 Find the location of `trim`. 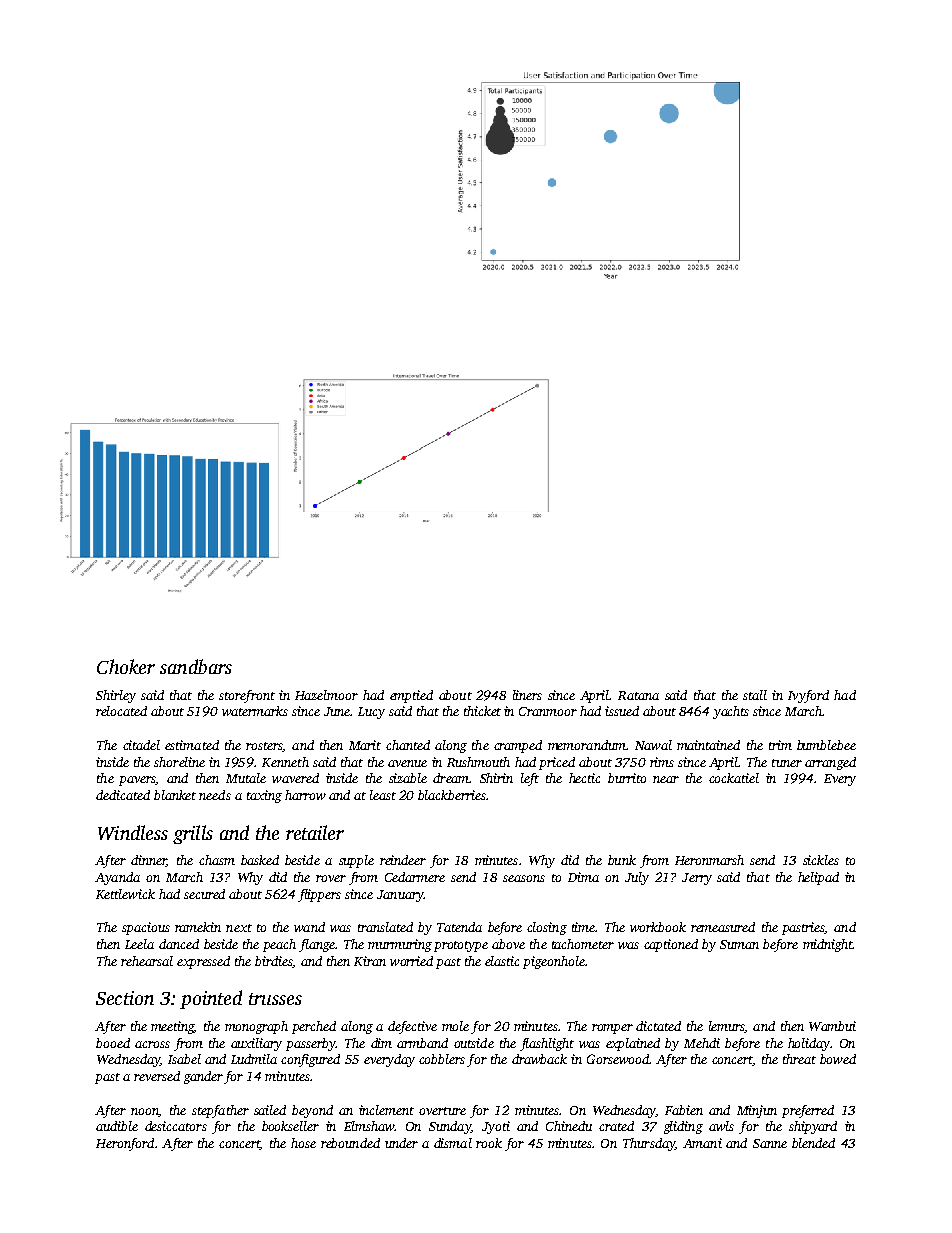

trim is located at coordinates (780, 745).
